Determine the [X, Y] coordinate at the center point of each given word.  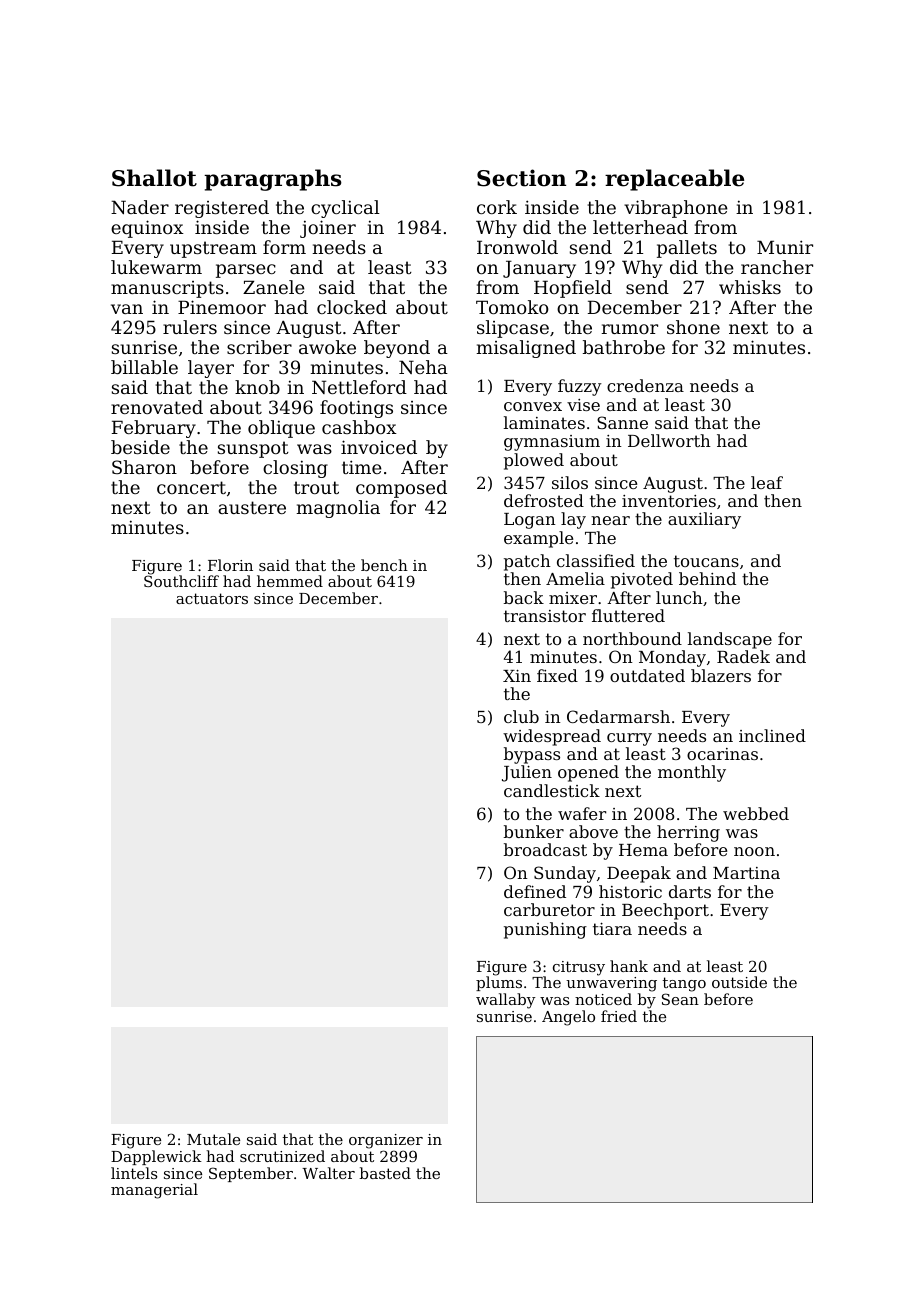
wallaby [506, 1001]
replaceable [674, 180]
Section [521, 178]
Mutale [213, 1139]
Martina [746, 873]
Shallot [154, 178]
